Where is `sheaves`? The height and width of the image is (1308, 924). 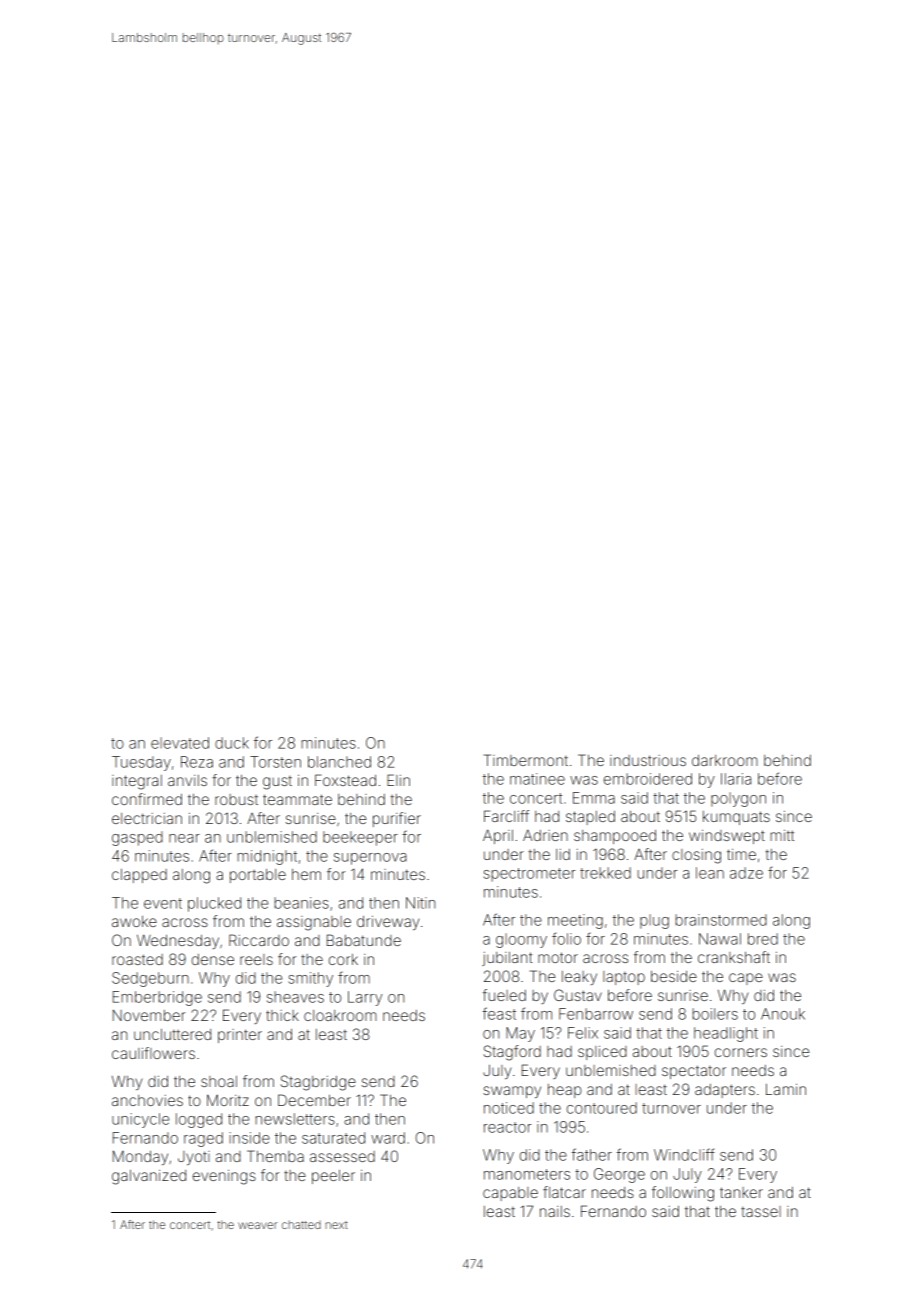
sheaves is located at coordinates (295, 997).
